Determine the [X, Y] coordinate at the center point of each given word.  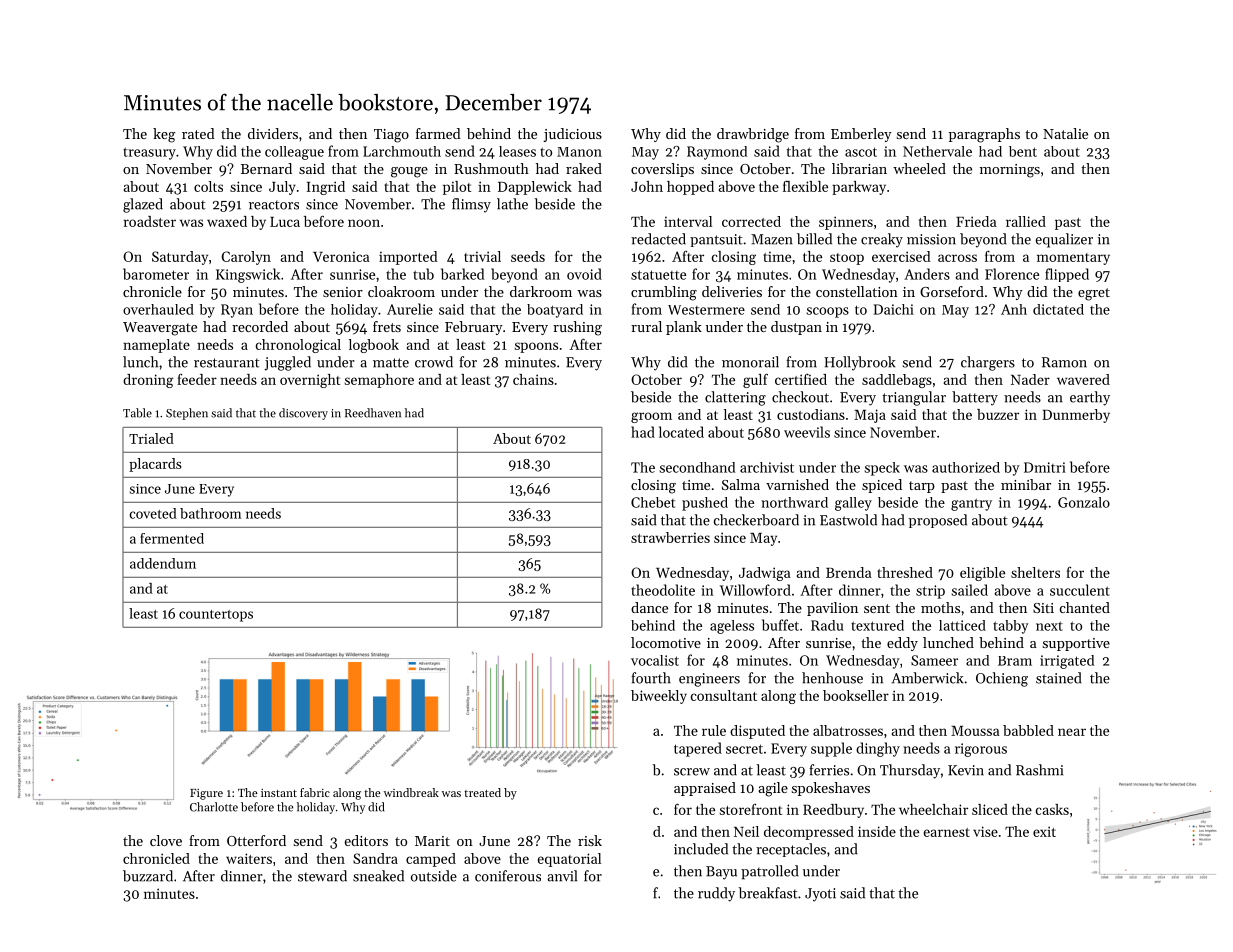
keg [164, 135]
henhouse [832, 678]
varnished [797, 484]
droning [148, 381]
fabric [315, 792]
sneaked [378, 876]
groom [651, 417]
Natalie [1065, 133]
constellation [857, 291]
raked [584, 168]
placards [155, 465]
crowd [434, 362]
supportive [1076, 644]
